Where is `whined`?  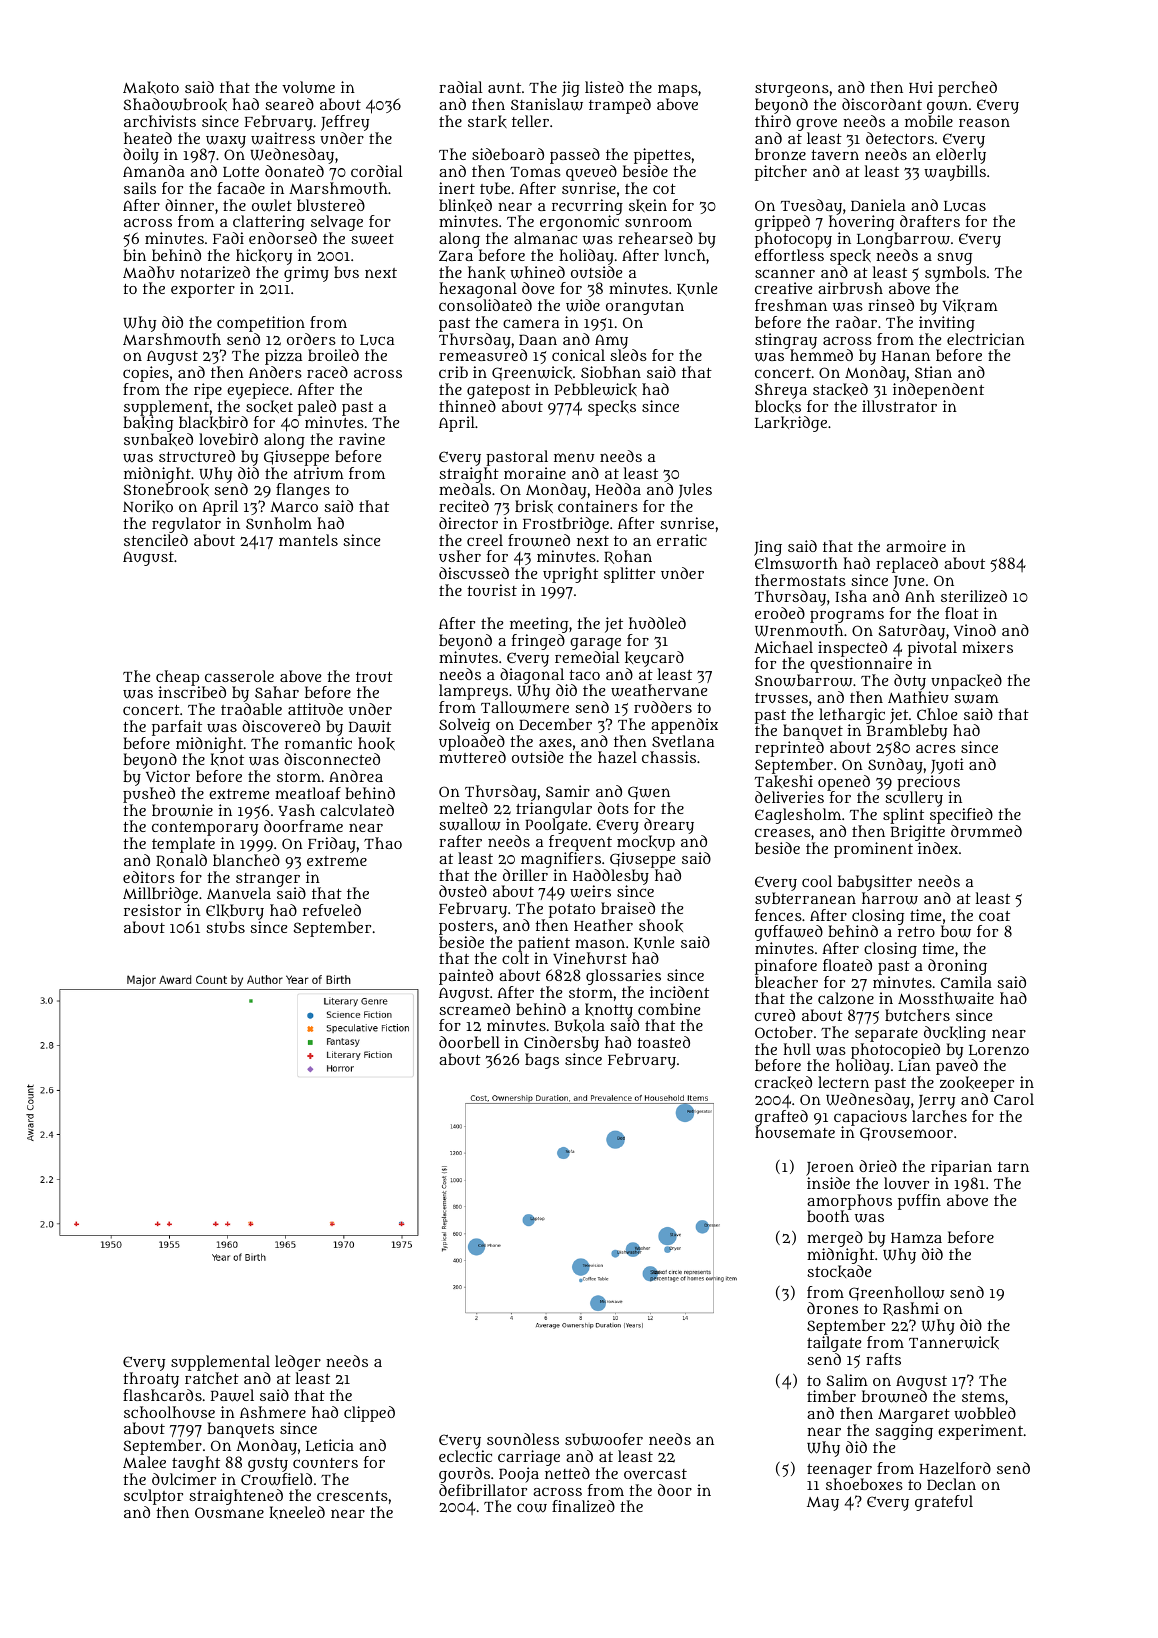
whined is located at coordinates (537, 272).
